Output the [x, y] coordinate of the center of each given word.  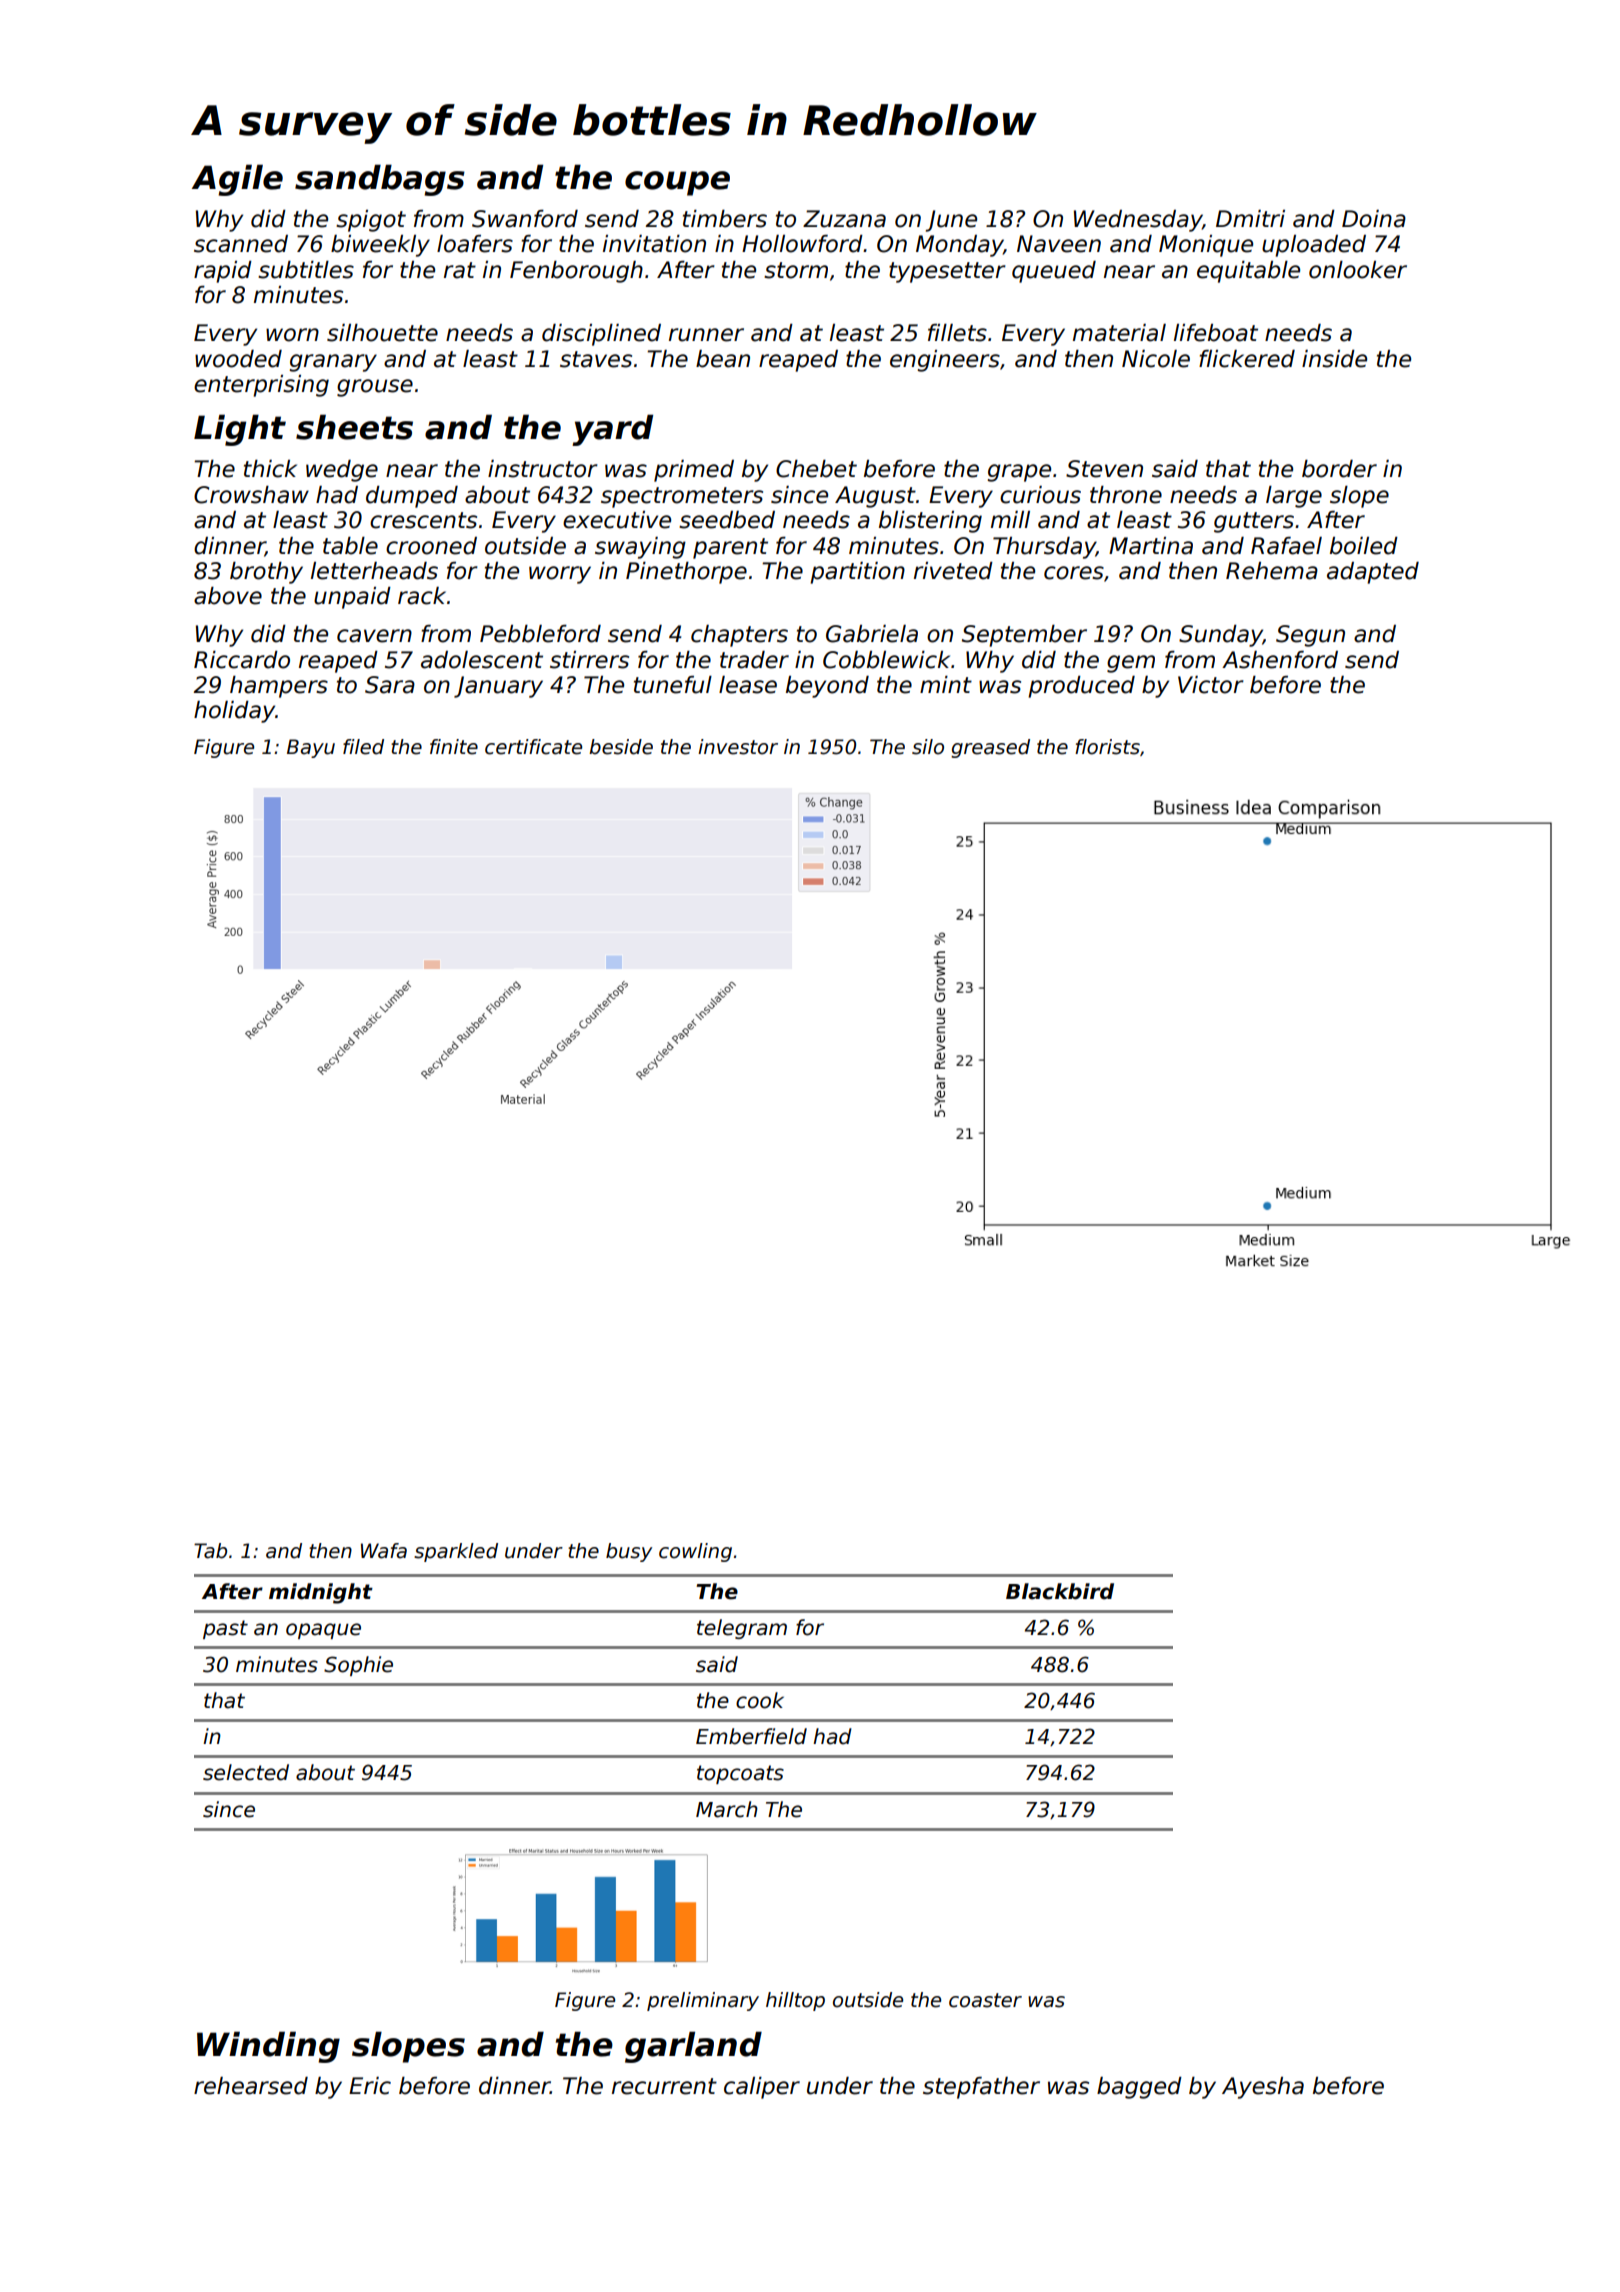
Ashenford [1280, 660]
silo [928, 747]
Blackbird [1060, 1591]
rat [460, 270]
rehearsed [251, 2086]
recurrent [664, 2086]
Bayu [311, 748]
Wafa [384, 1551]
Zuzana [844, 219]
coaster [985, 2000]
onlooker [1358, 270]
